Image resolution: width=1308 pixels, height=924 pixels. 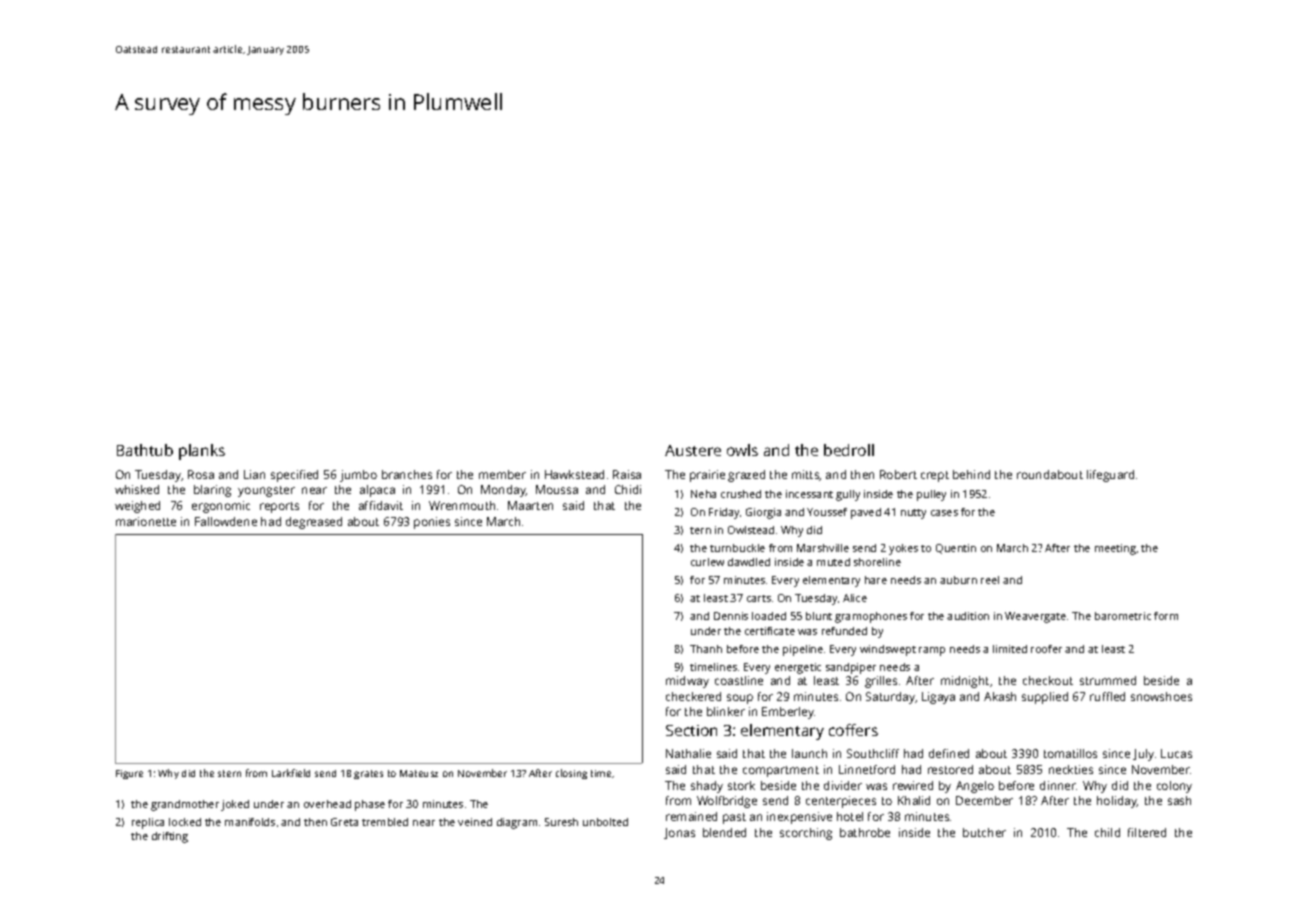 What do you see at coordinates (706, 649) in the screenshot?
I see `Thanh` at bounding box center [706, 649].
